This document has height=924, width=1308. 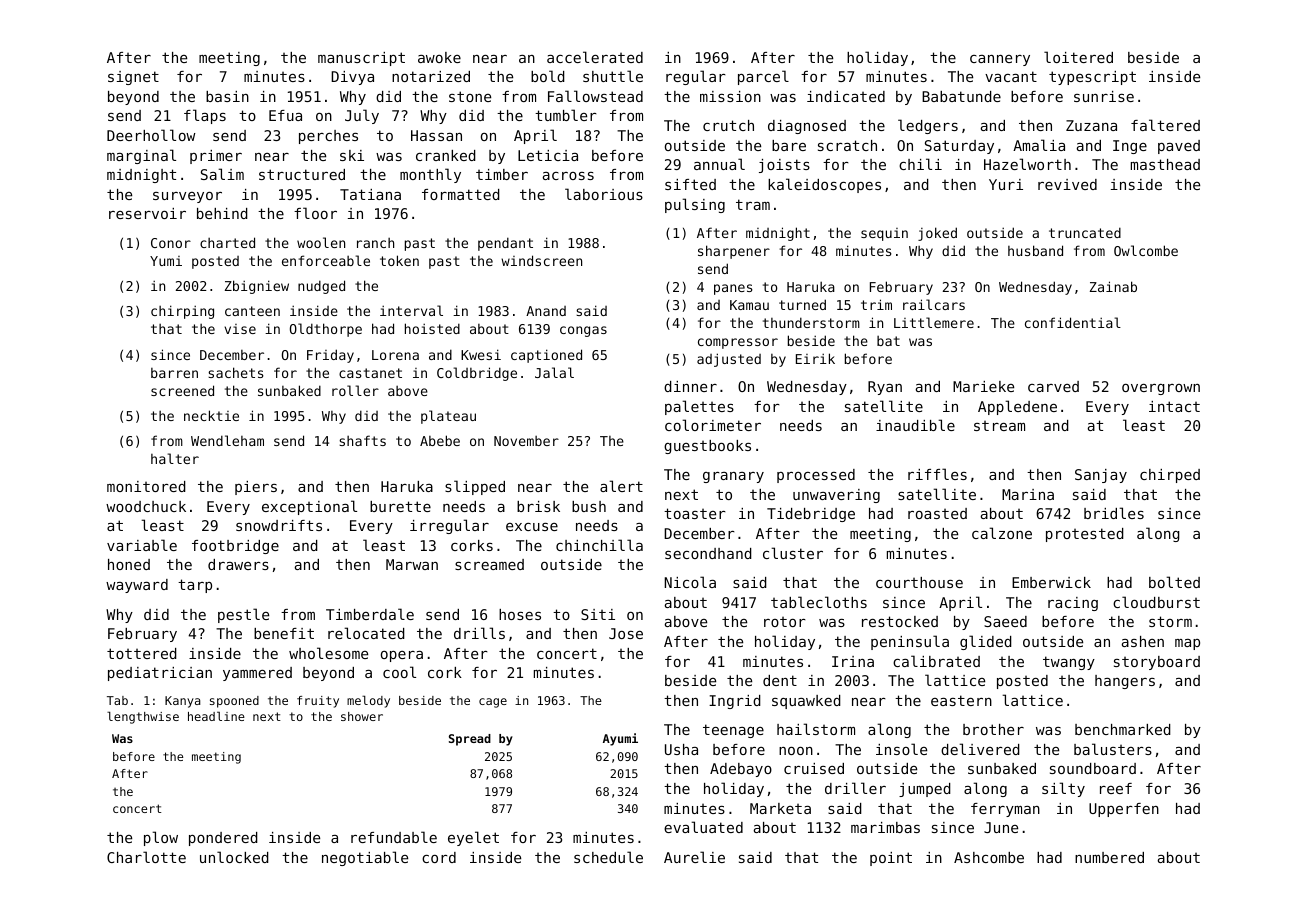 What do you see at coordinates (146, 857) in the document?
I see `Charlotte` at bounding box center [146, 857].
